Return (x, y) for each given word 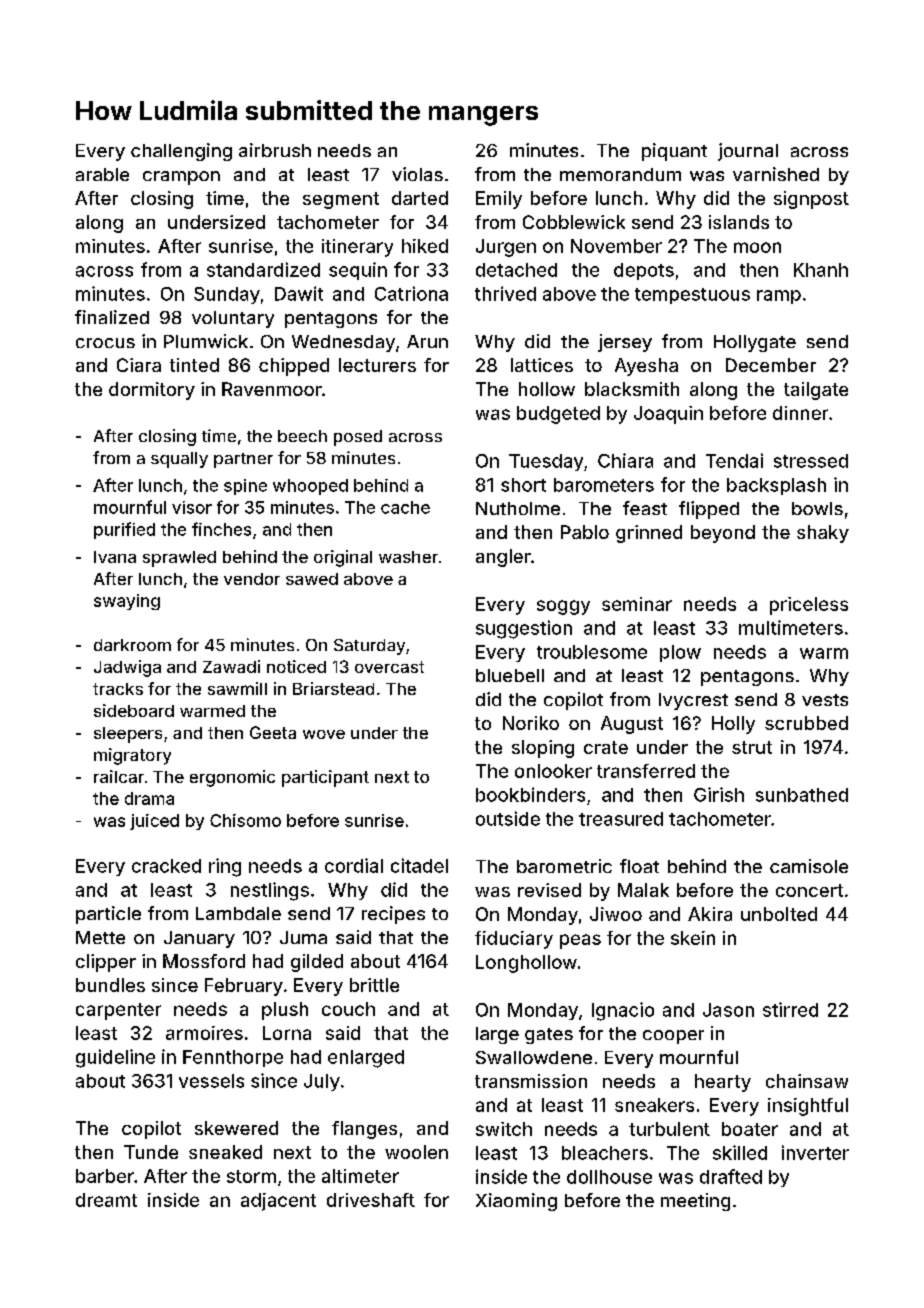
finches (221, 529)
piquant (674, 152)
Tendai (734, 460)
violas (417, 174)
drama (149, 798)
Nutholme (518, 508)
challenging (181, 152)
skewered (236, 1128)
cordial (354, 865)
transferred (646, 771)
